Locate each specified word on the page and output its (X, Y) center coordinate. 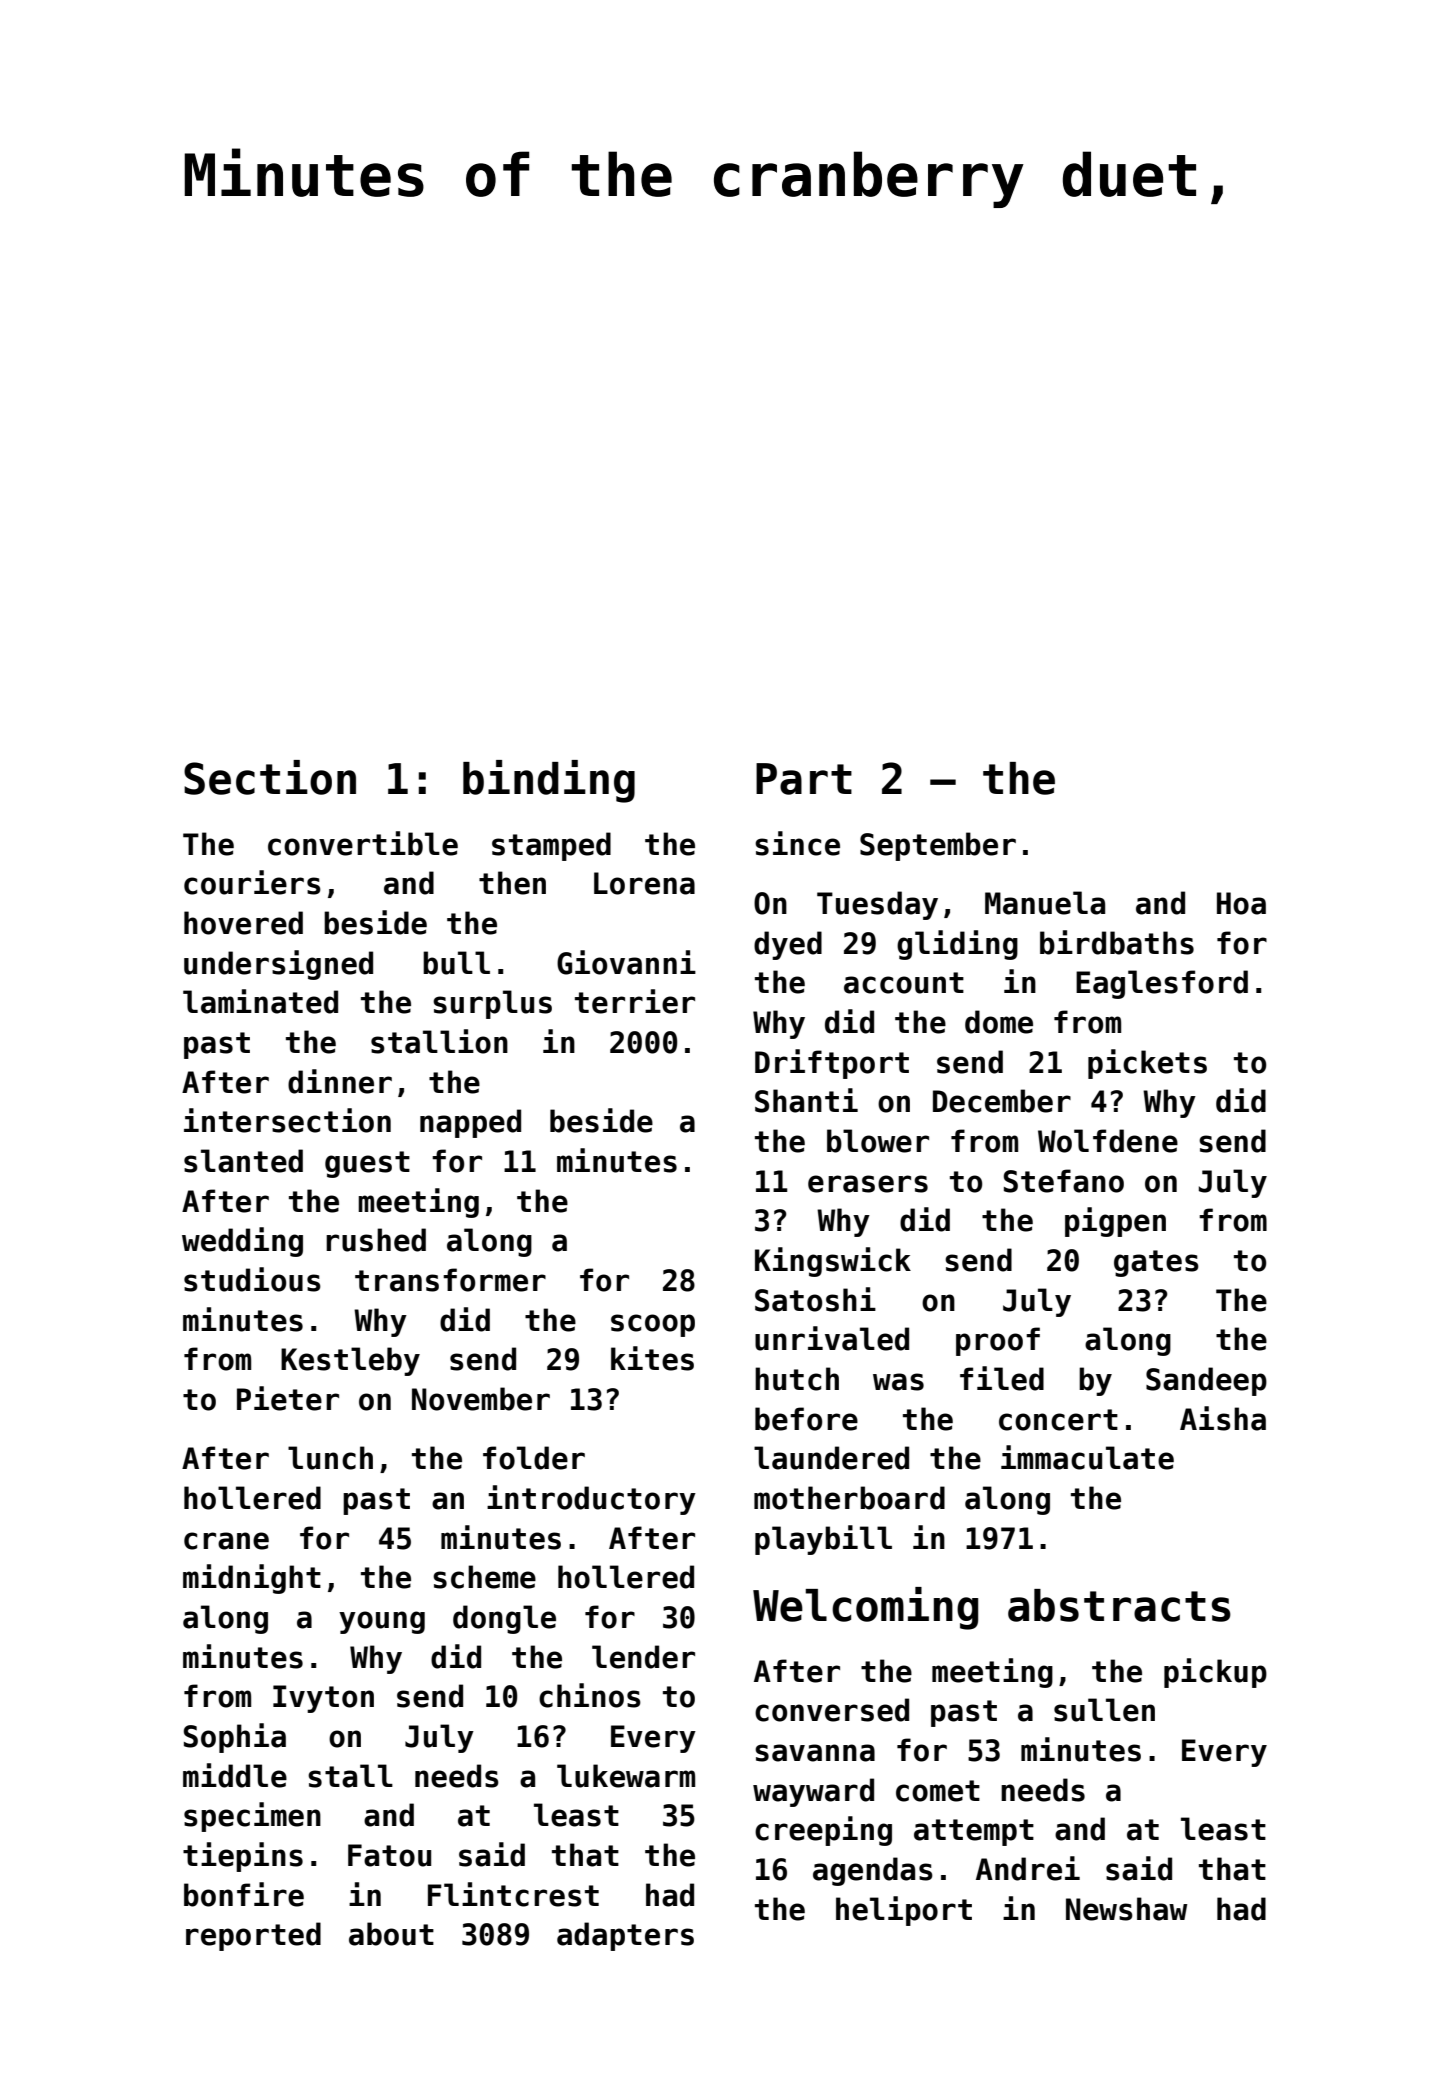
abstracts (1119, 1605)
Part (804, 779)
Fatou (389, 1855)
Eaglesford (1162, 984)
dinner (340, 1081)
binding (549, 781)
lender (643, 1657)
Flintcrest (513, 1894)
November (481, 1399)
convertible (363, 843)
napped (470, 1123)
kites (652, 1358)
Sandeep (1206, 1381)
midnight (252, 1579)
